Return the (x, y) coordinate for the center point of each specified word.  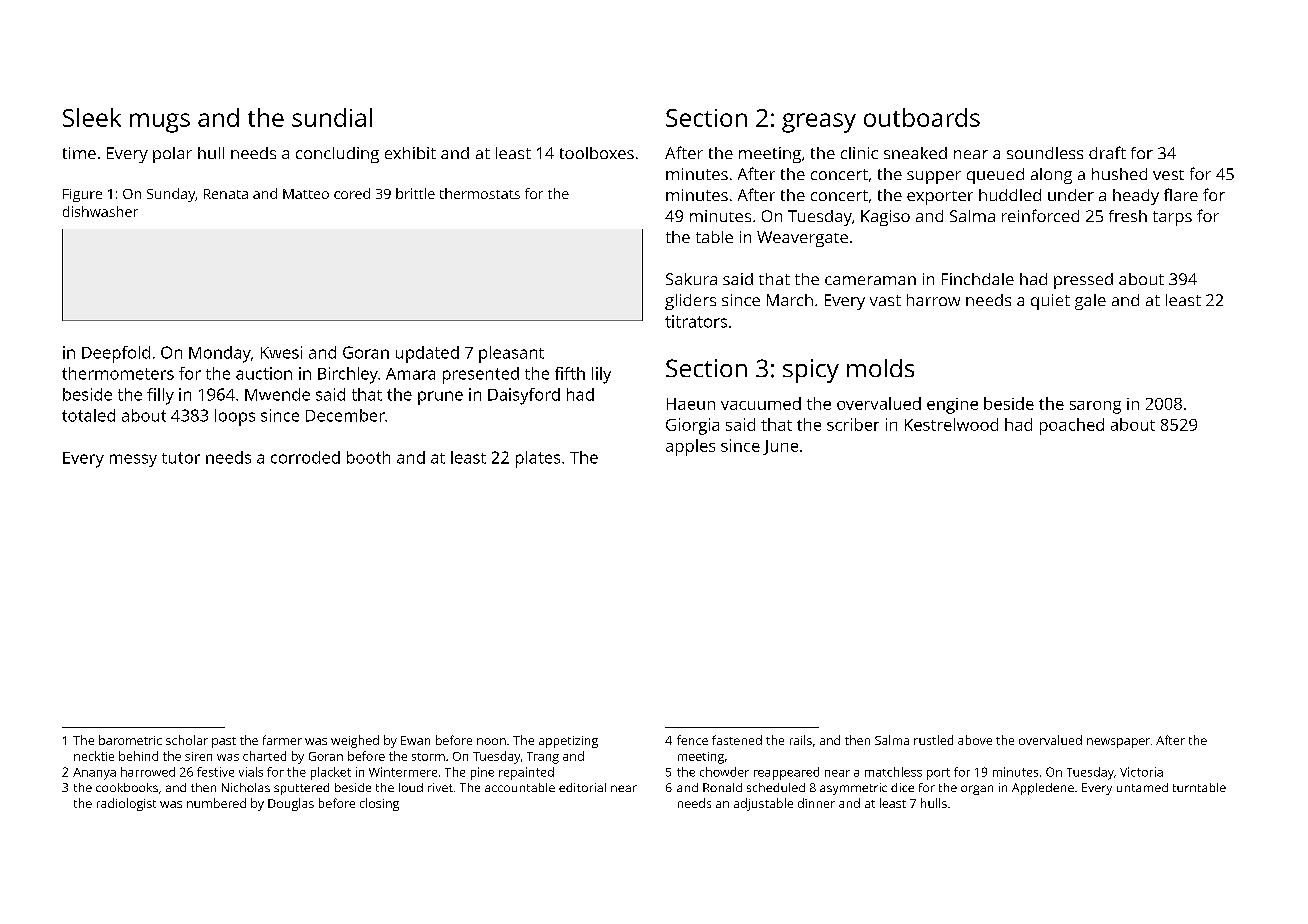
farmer (282, 740)
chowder (724, 772)
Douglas (291, 804)
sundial (332, 117)
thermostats (480, 193)
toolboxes (597, 153)
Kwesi (281, 352)
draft (1107, 152)
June (780, 447)
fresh (1128, 216)
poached (1072, 426)
